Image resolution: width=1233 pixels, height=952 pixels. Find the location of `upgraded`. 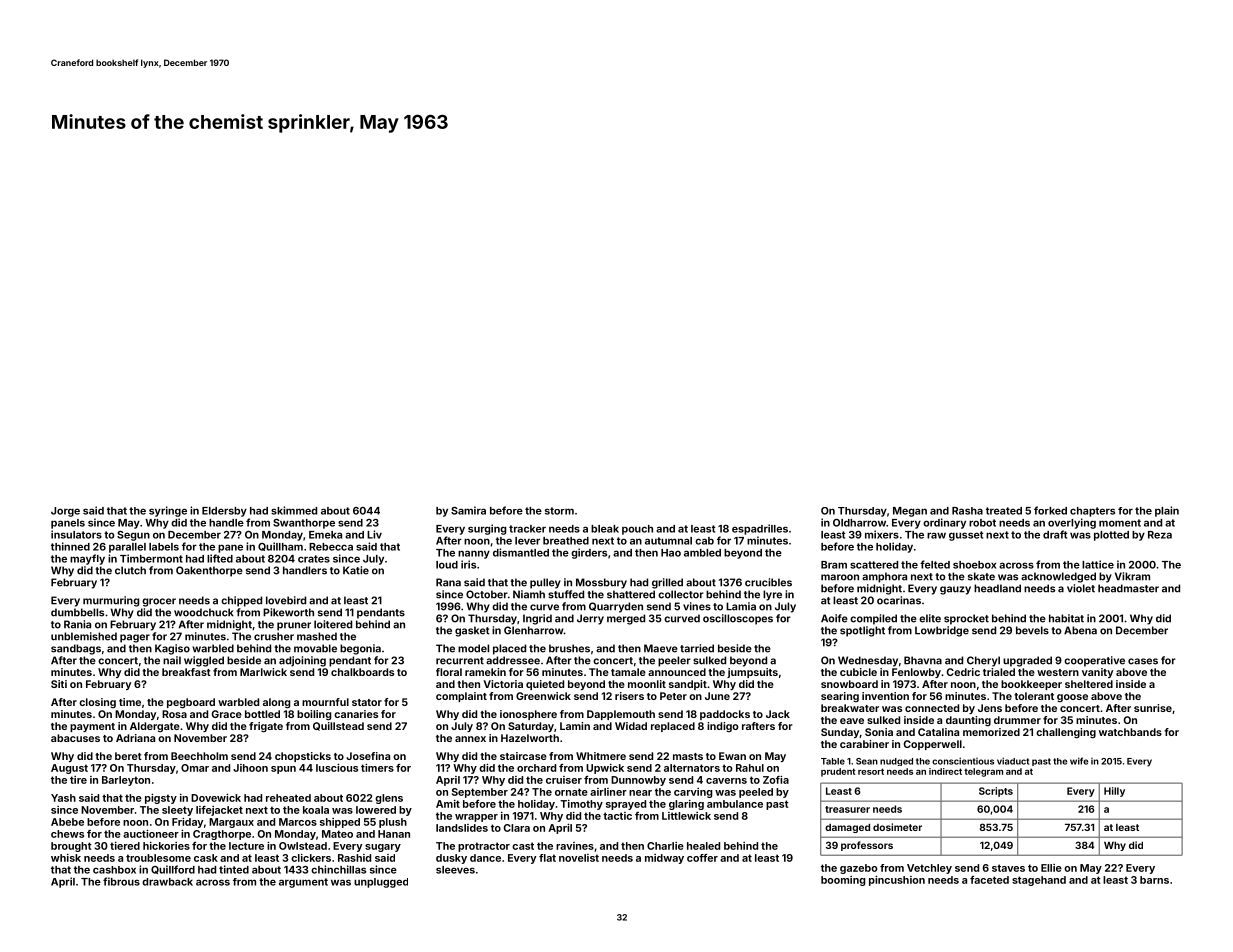

upgraded is located at coordinates (1027, 661).
